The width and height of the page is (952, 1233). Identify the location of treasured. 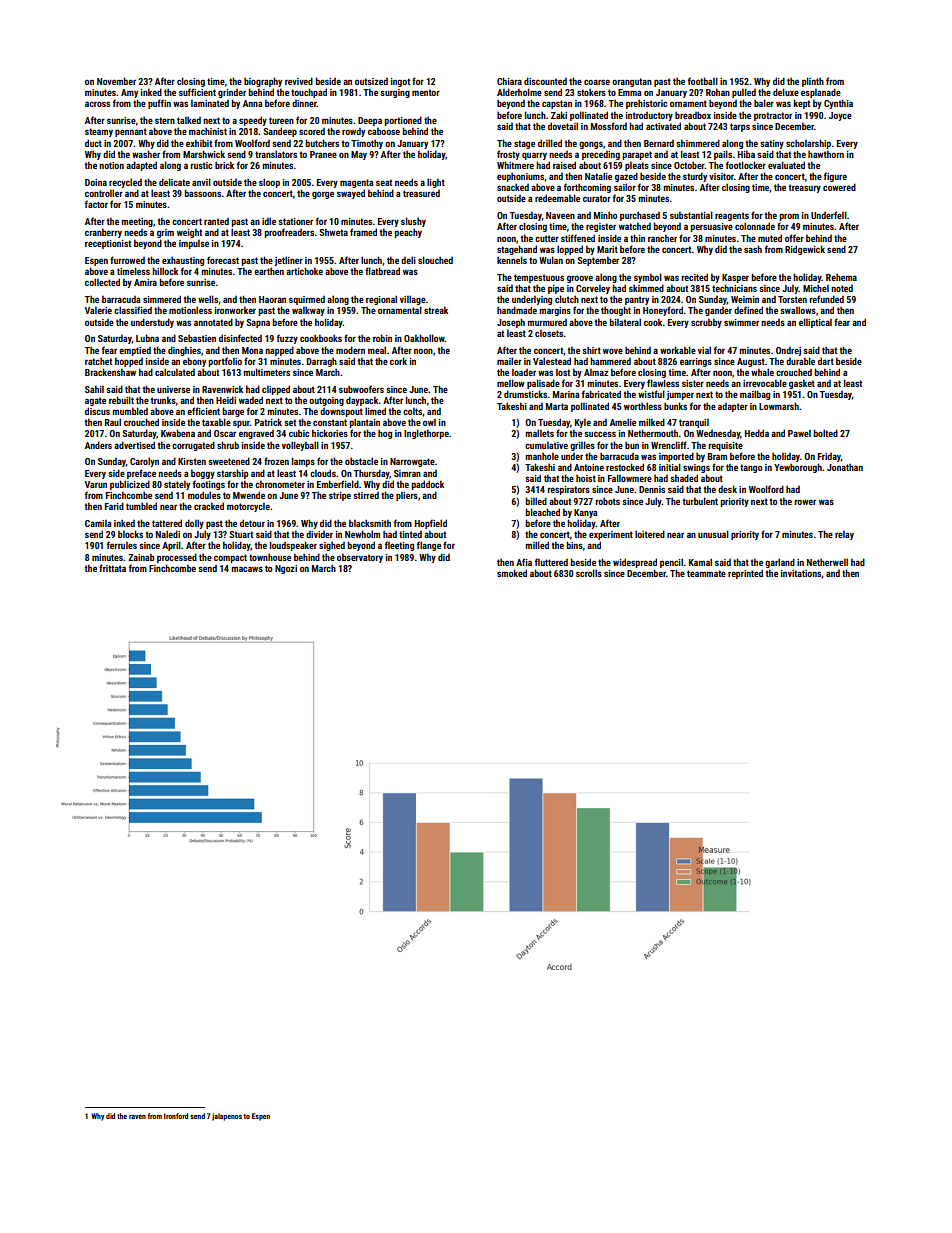
(421, 193).
